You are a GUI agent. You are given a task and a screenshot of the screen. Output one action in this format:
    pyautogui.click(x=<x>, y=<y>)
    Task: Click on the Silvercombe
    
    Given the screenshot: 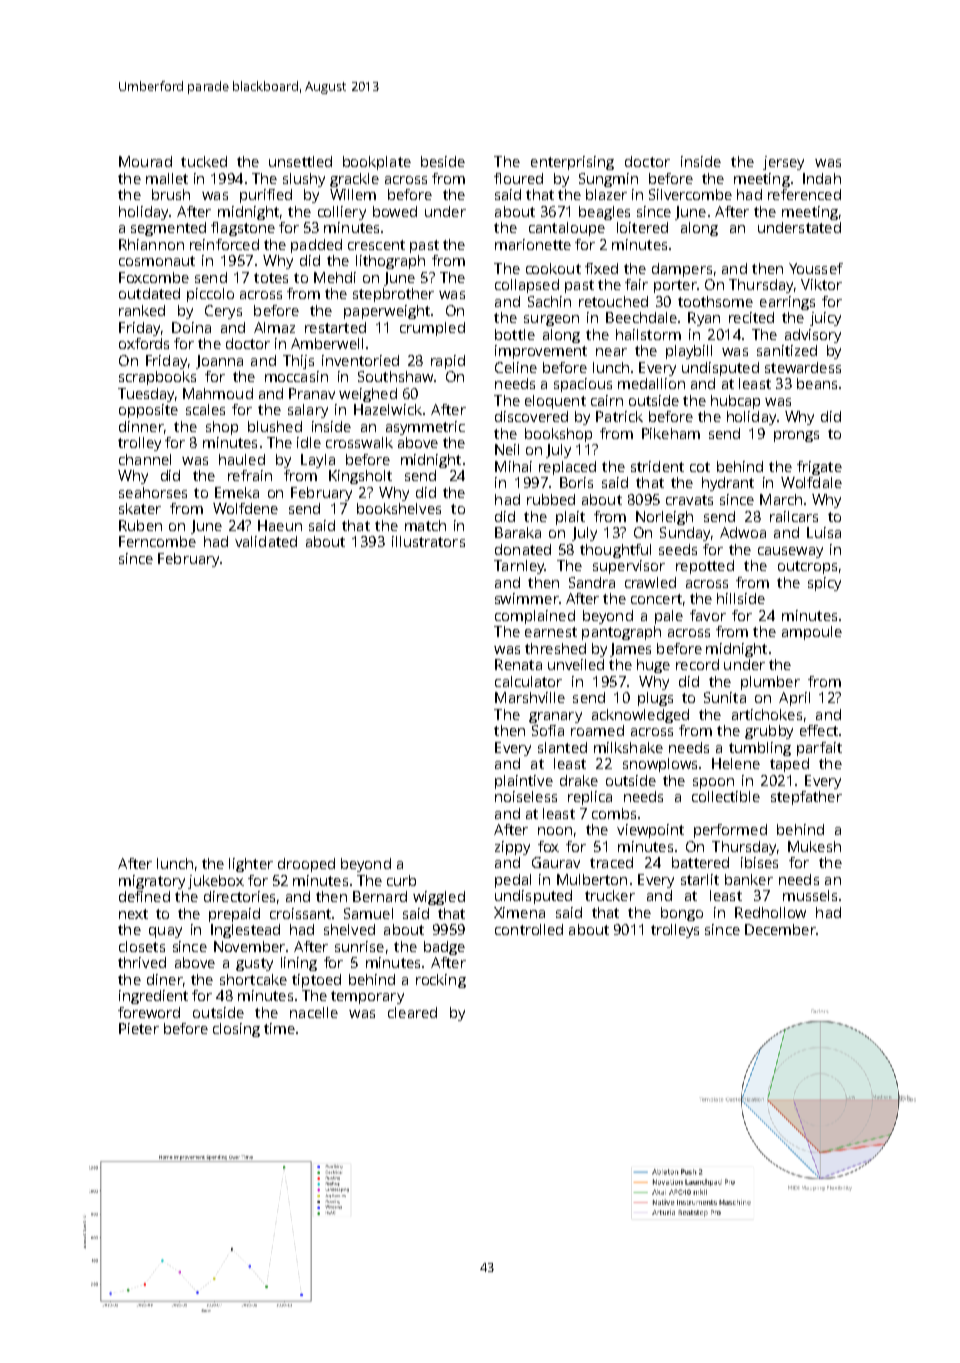 What is the action you would take?
    pyautogui.click(x=690, y=194)
